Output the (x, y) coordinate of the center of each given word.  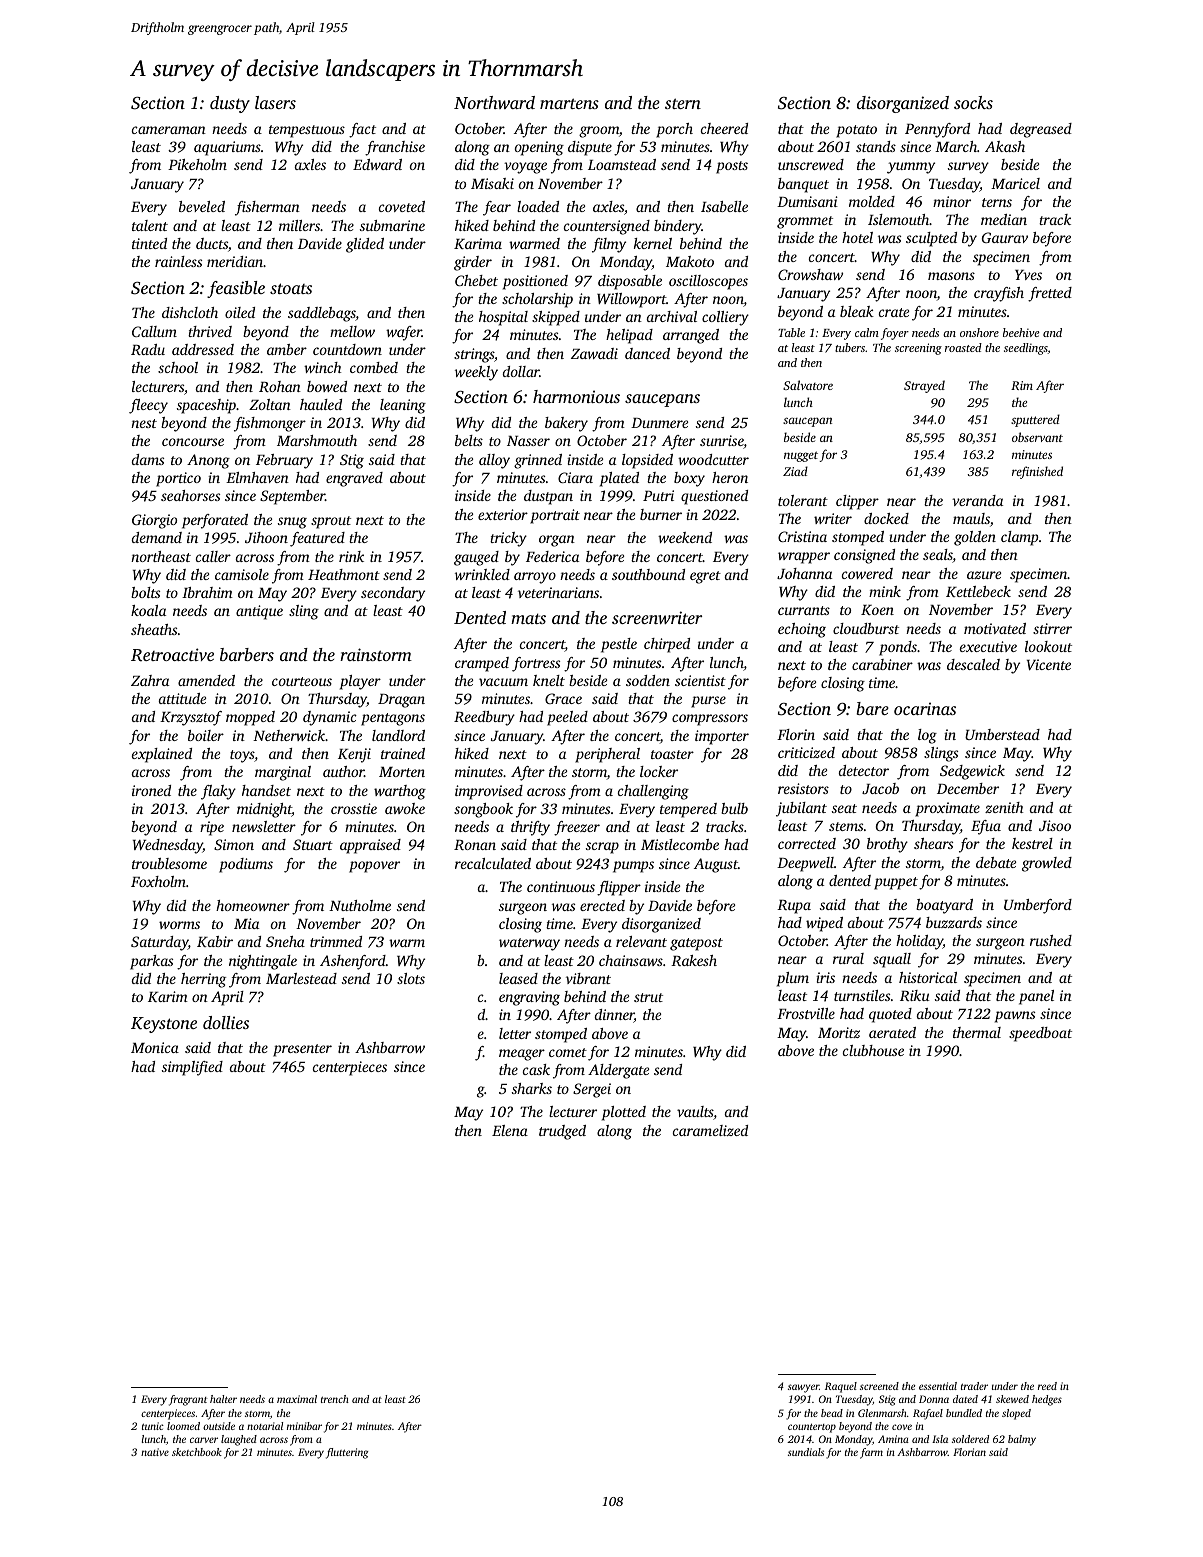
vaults (695, 1113)
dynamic (330, 718)
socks (973, 102)
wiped (824, 924)
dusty (230, 104)
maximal (297, 1399)
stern (683, 103)
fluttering (347, 1453)
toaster (672, 754)
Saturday (159, 943)
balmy (1022, 1440)
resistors (803, 788)
